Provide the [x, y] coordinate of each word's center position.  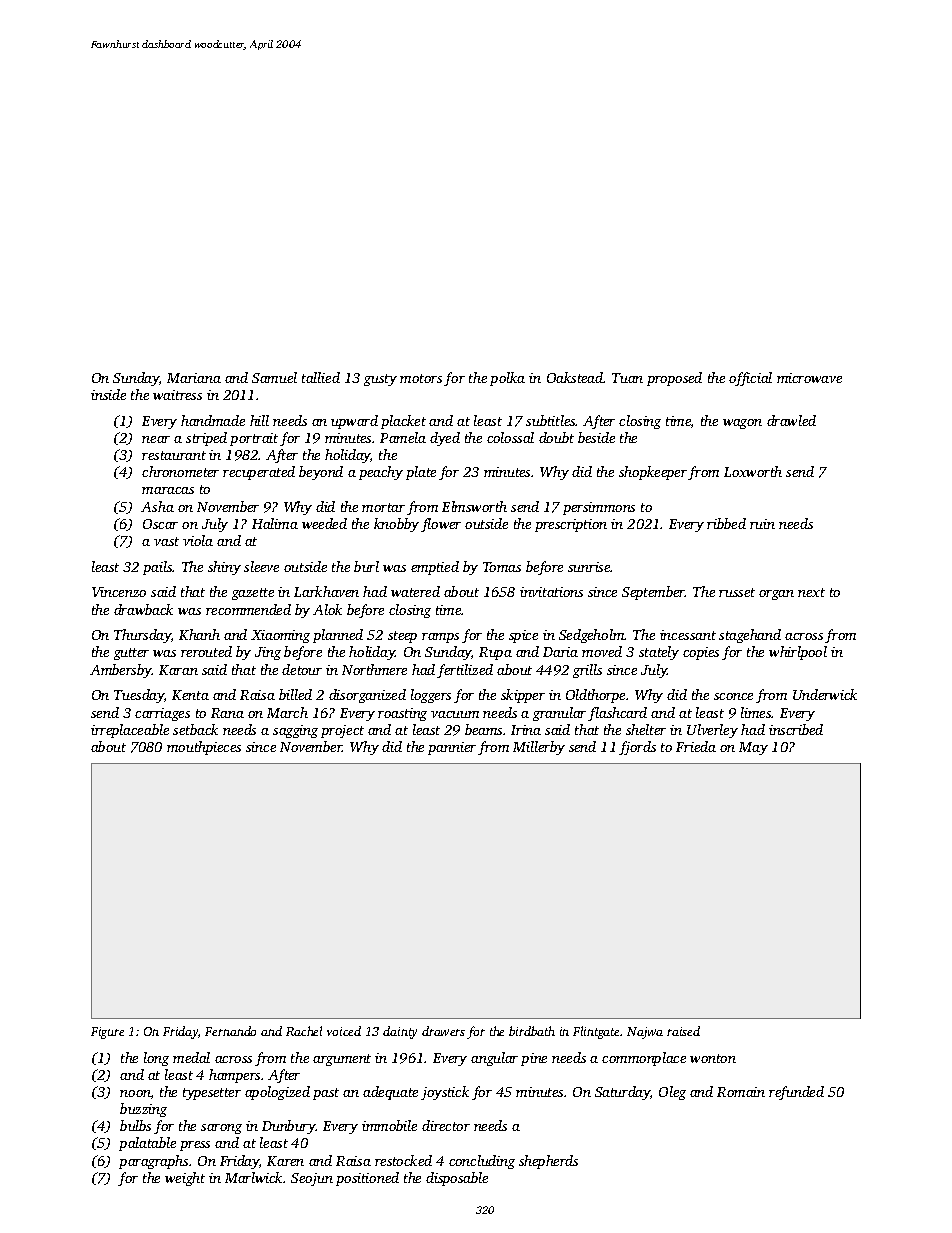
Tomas [502, 567]
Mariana [194, 378]
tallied [321, 377]
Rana [227, 713]
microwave [809, 378]
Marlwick [253, 1177]
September [653, 593]
